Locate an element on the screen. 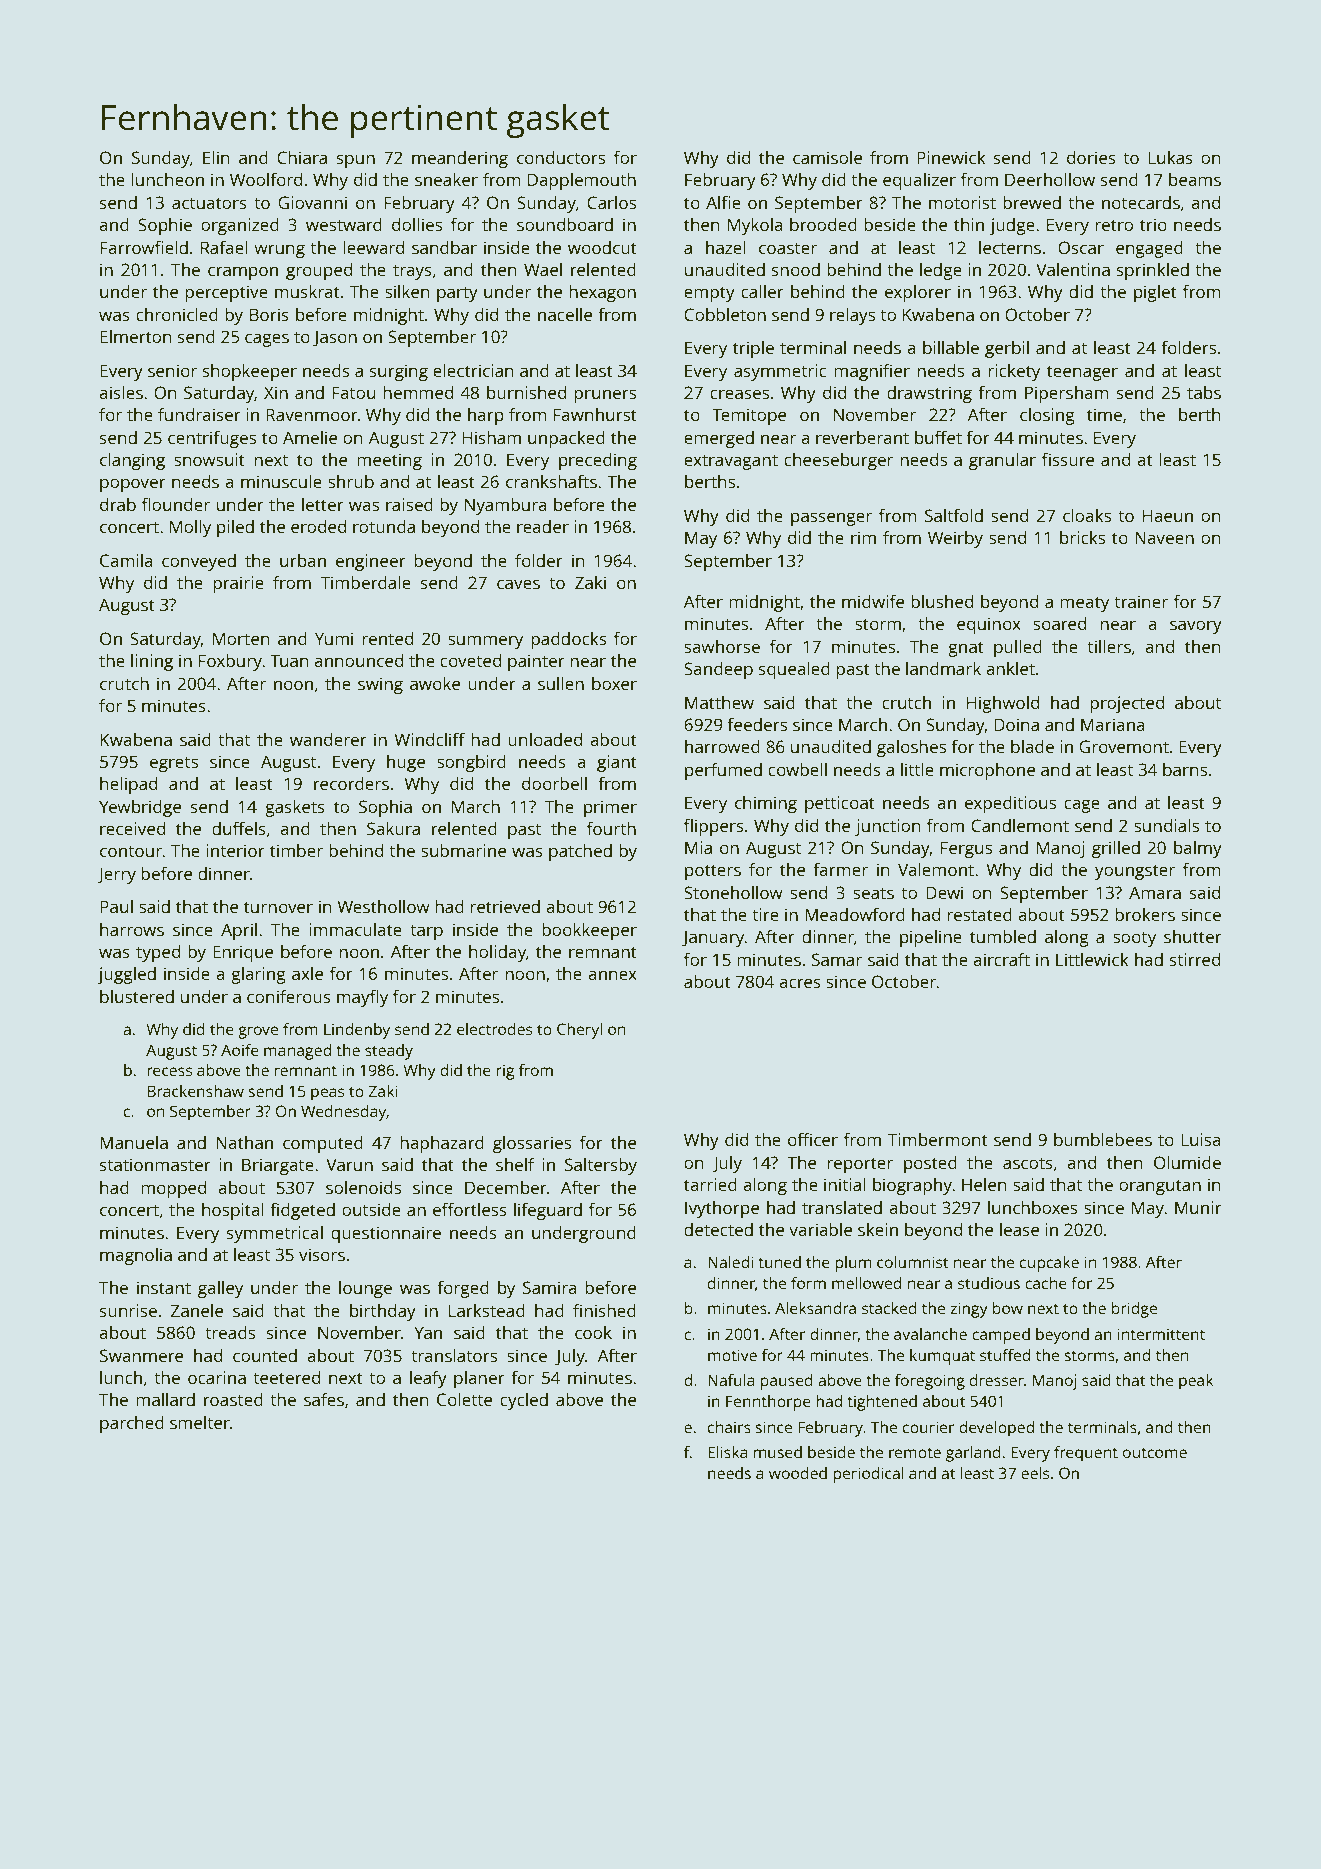  coaster is located at coordinates (788, 248).
